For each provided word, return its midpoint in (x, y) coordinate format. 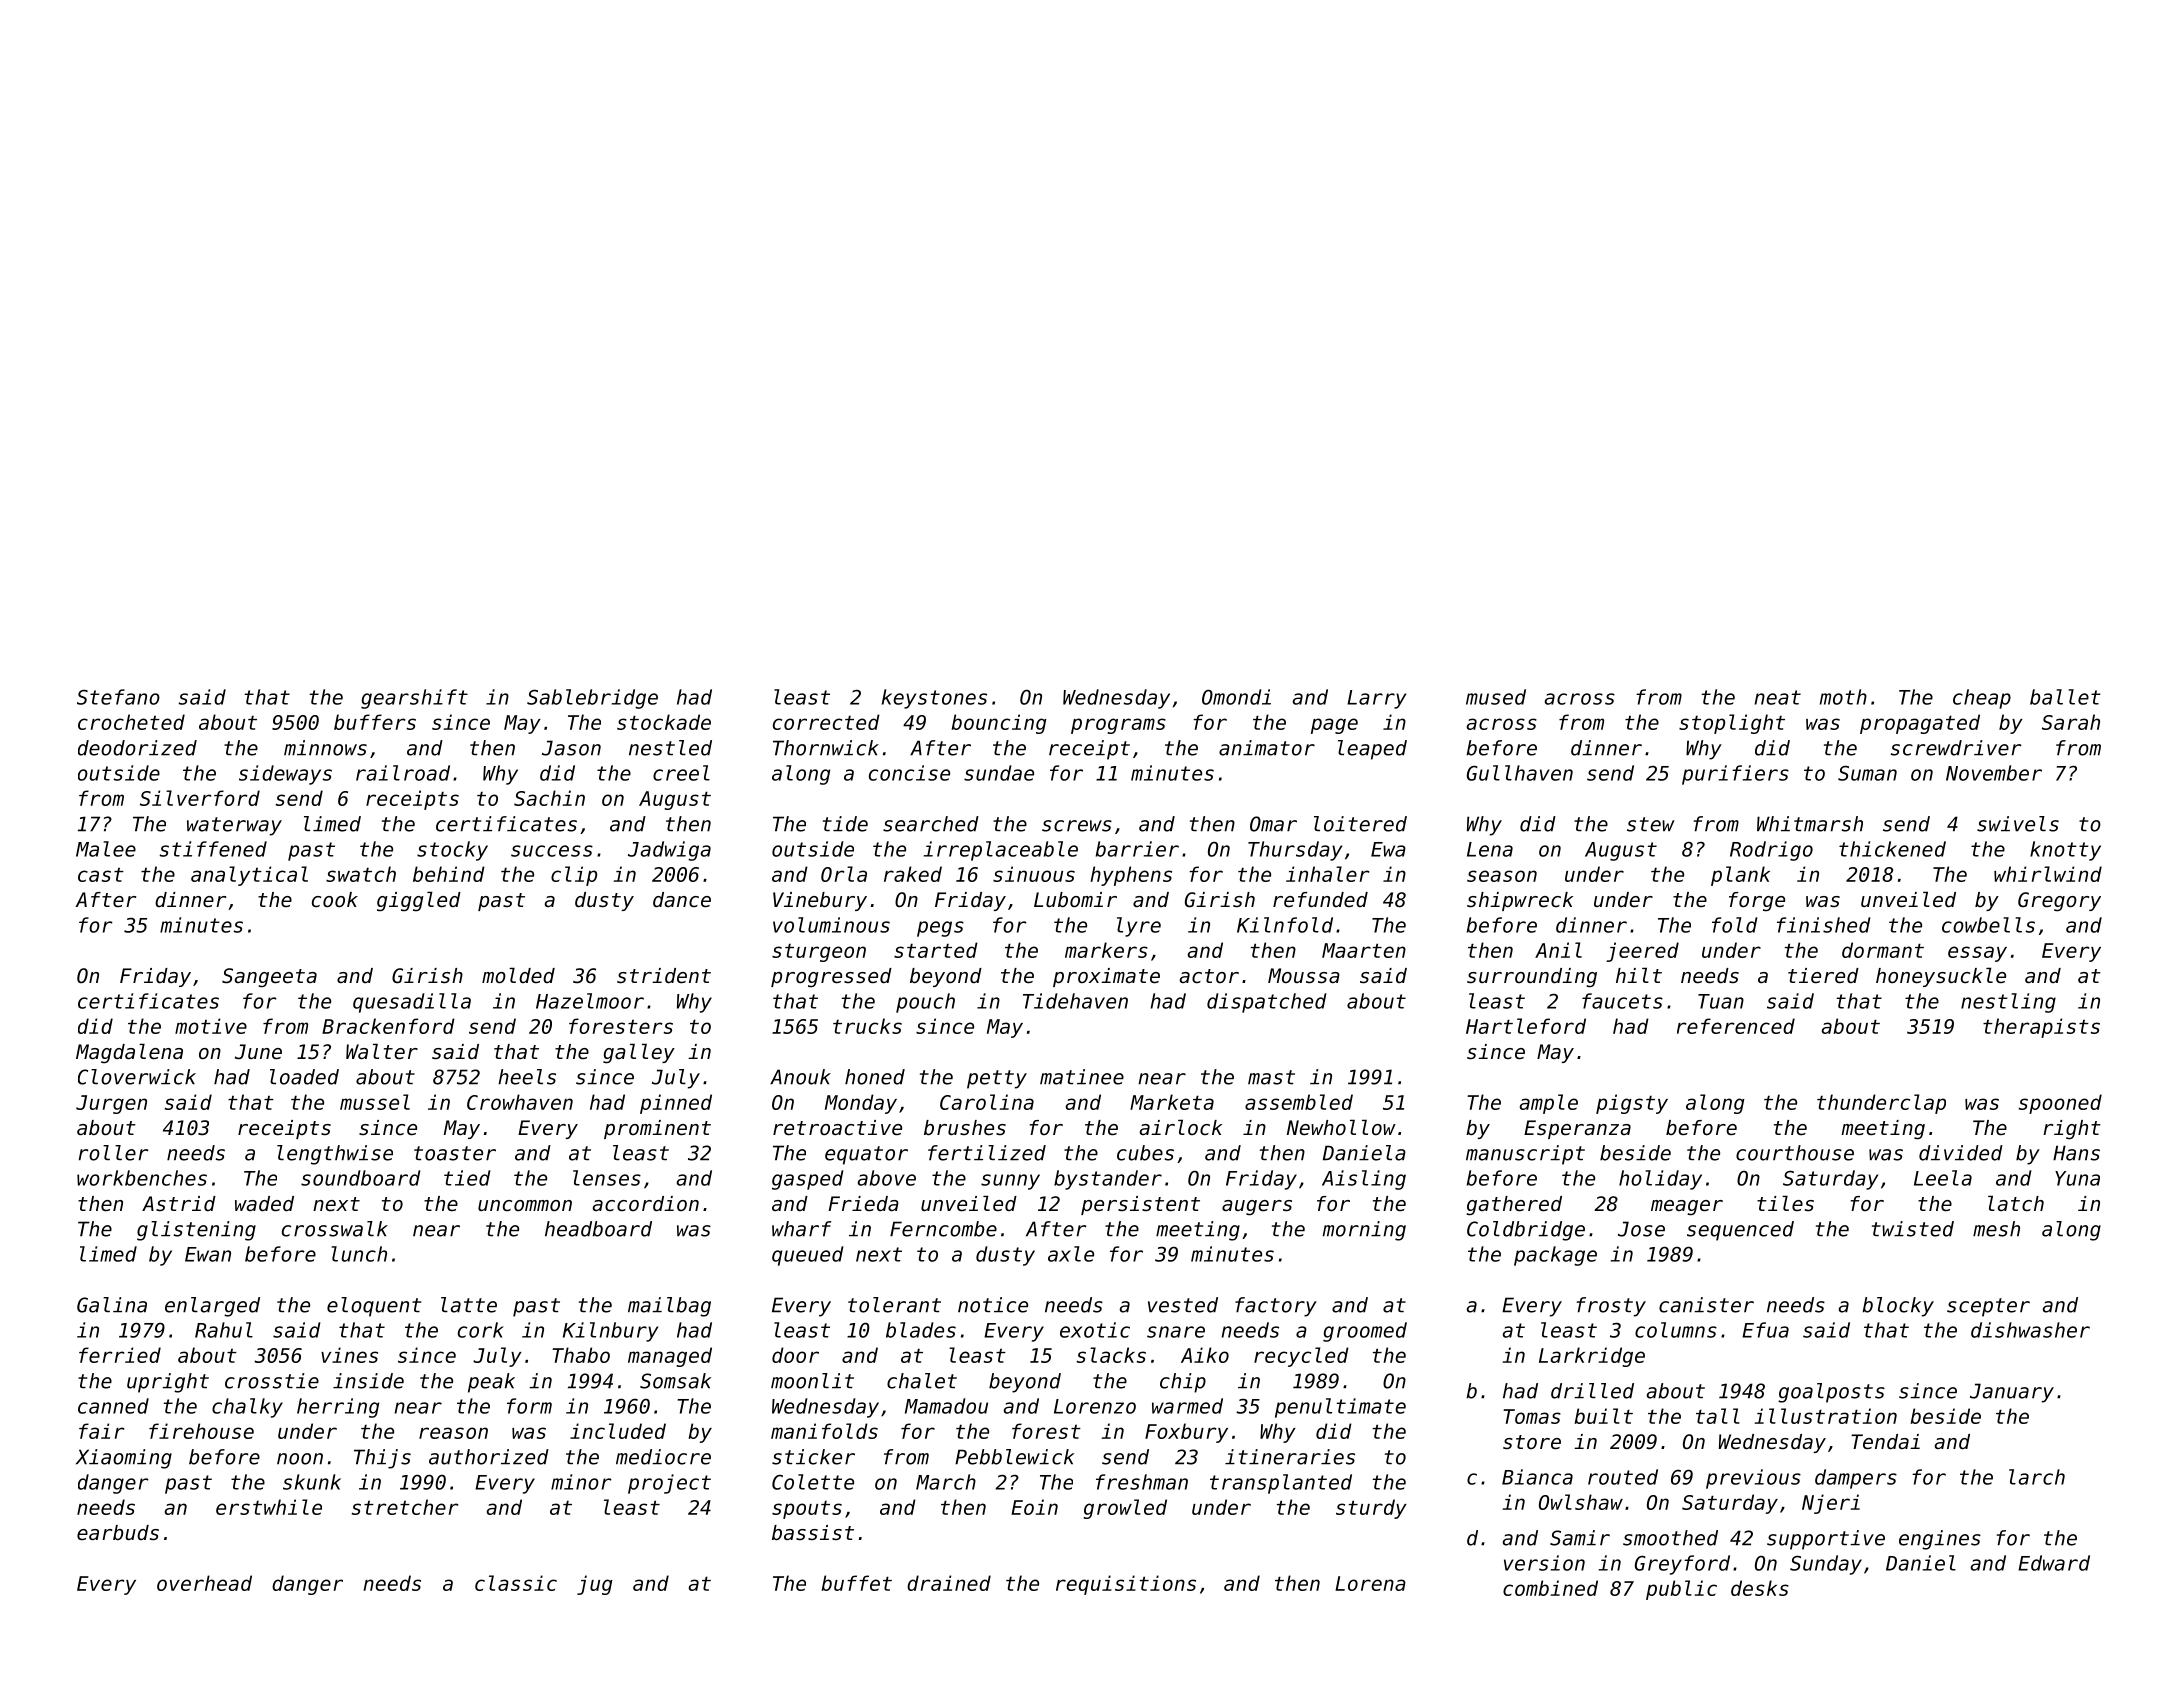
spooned (2060, 1104)
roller (113, 1153)
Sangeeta (269, 978)
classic (516, 1583)
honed (875, 1077)
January (2012, 1393)
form (529, 1406)
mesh (1996, 1229)
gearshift (414, 699)
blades (921, 1330)
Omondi (1236, 697)
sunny (1010, 1182)
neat (1778, 697)
